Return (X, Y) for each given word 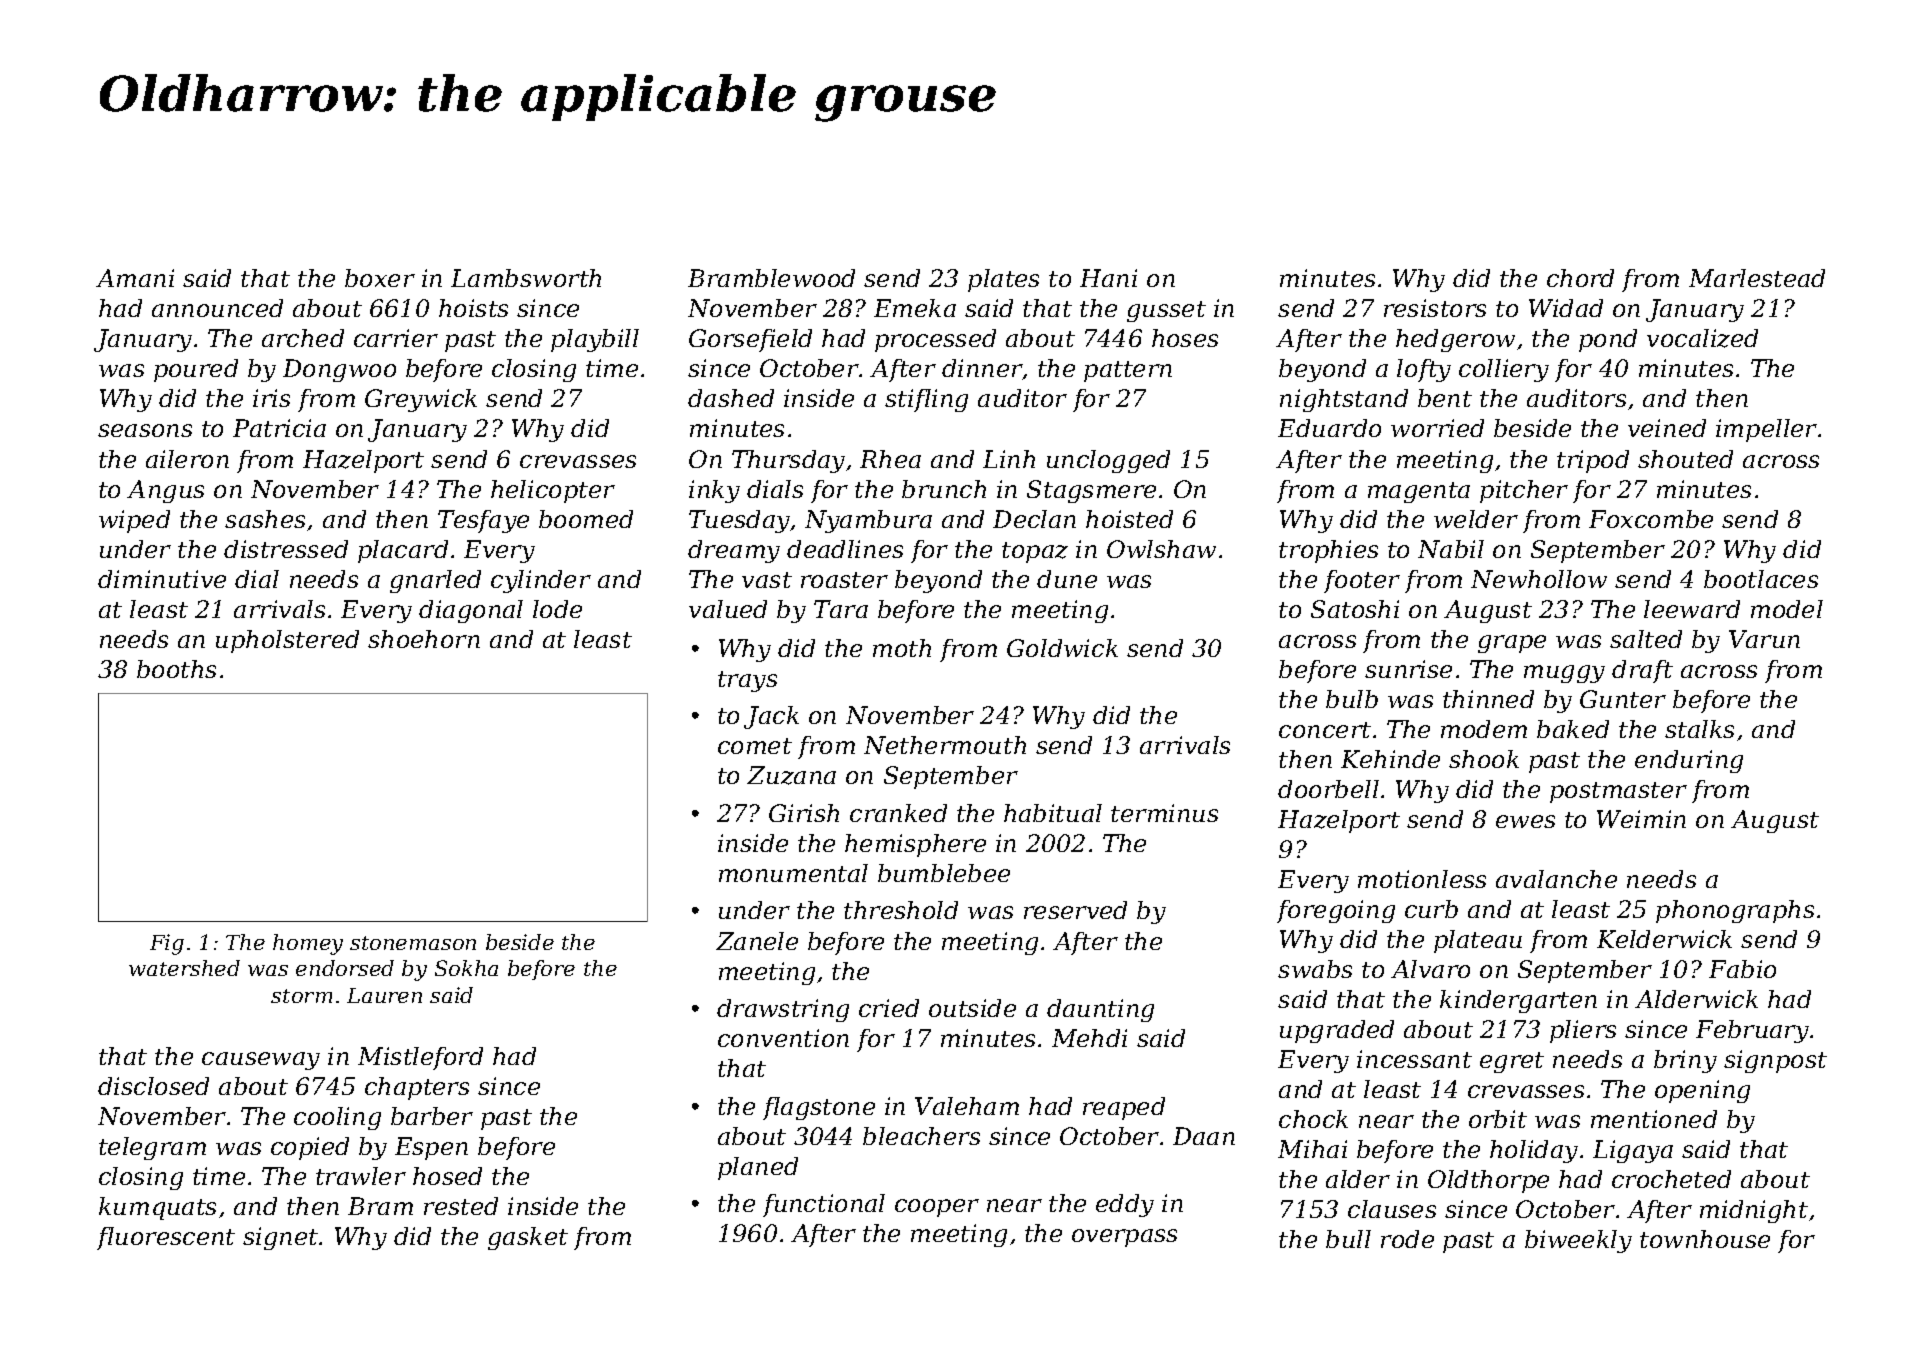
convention (783, 1038)
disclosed (153, 1086)
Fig (167, 944)
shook (1484, 759)
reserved (1075, 910)
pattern (1128, 371)
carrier (396, 338)
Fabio (1742, 969)
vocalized (1702, 338)
